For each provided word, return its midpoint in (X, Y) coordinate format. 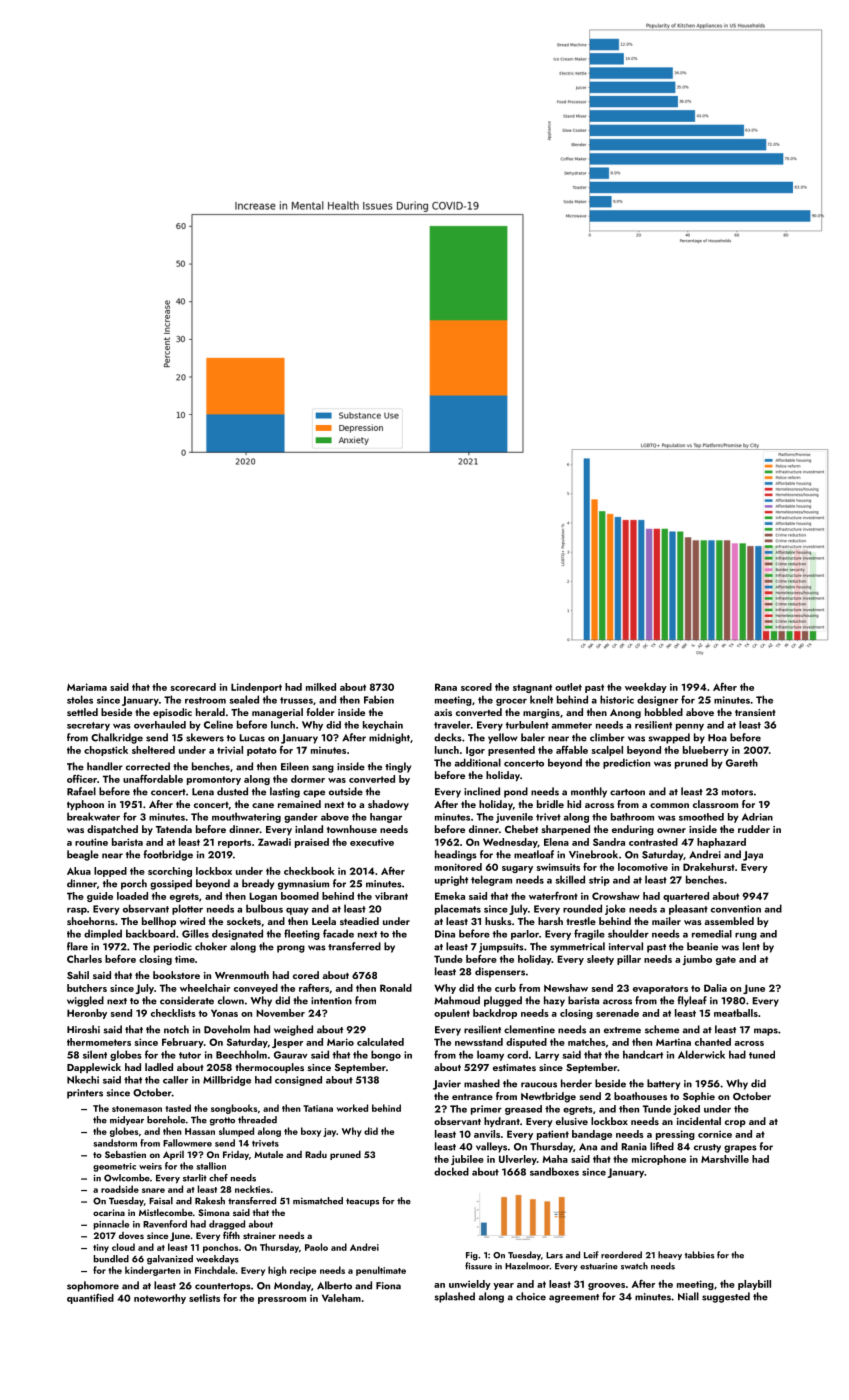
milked (321, 687)
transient (755, 712)
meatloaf (534, 854)
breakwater (93, 816)
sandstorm (115, 1143)
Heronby (87, 1014)
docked (451, 1171)
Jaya (753, 856)
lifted (662, 1146)
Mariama (87, 687)
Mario (340, 1042)
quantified (90, 1299)
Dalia (715, 988)
